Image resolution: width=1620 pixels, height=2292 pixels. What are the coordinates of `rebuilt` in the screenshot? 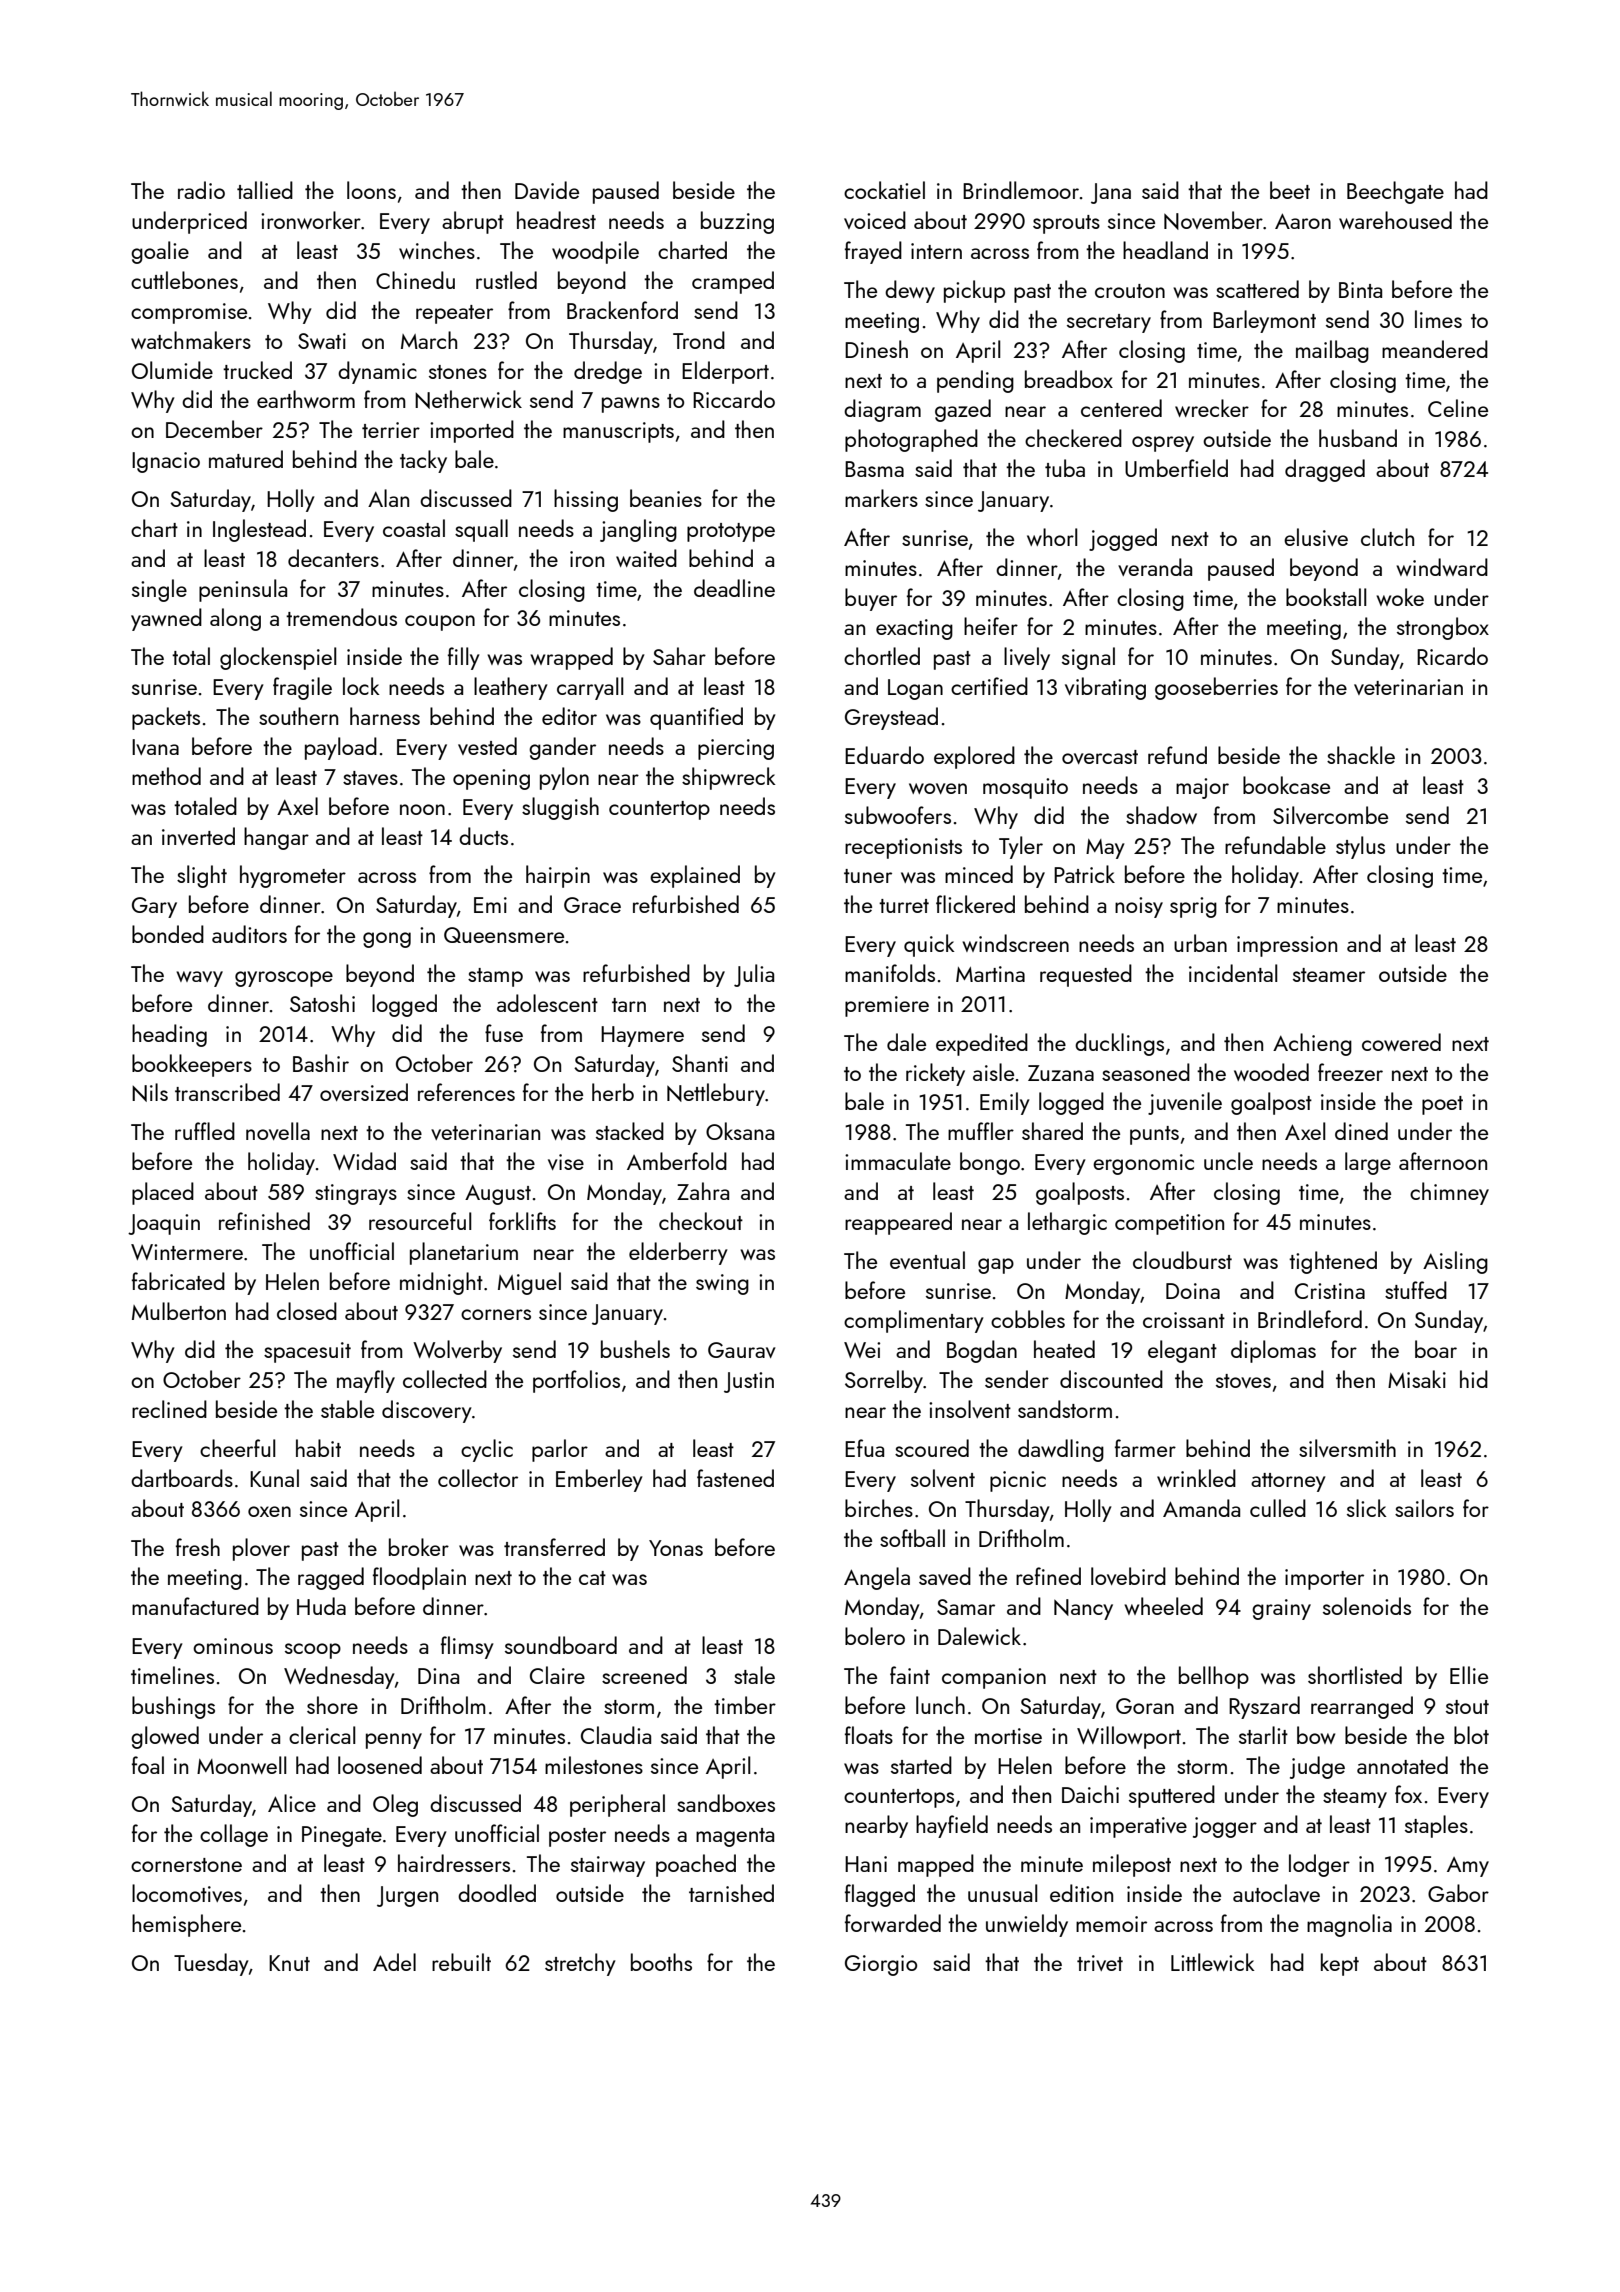 It's located at (461, 1962).
